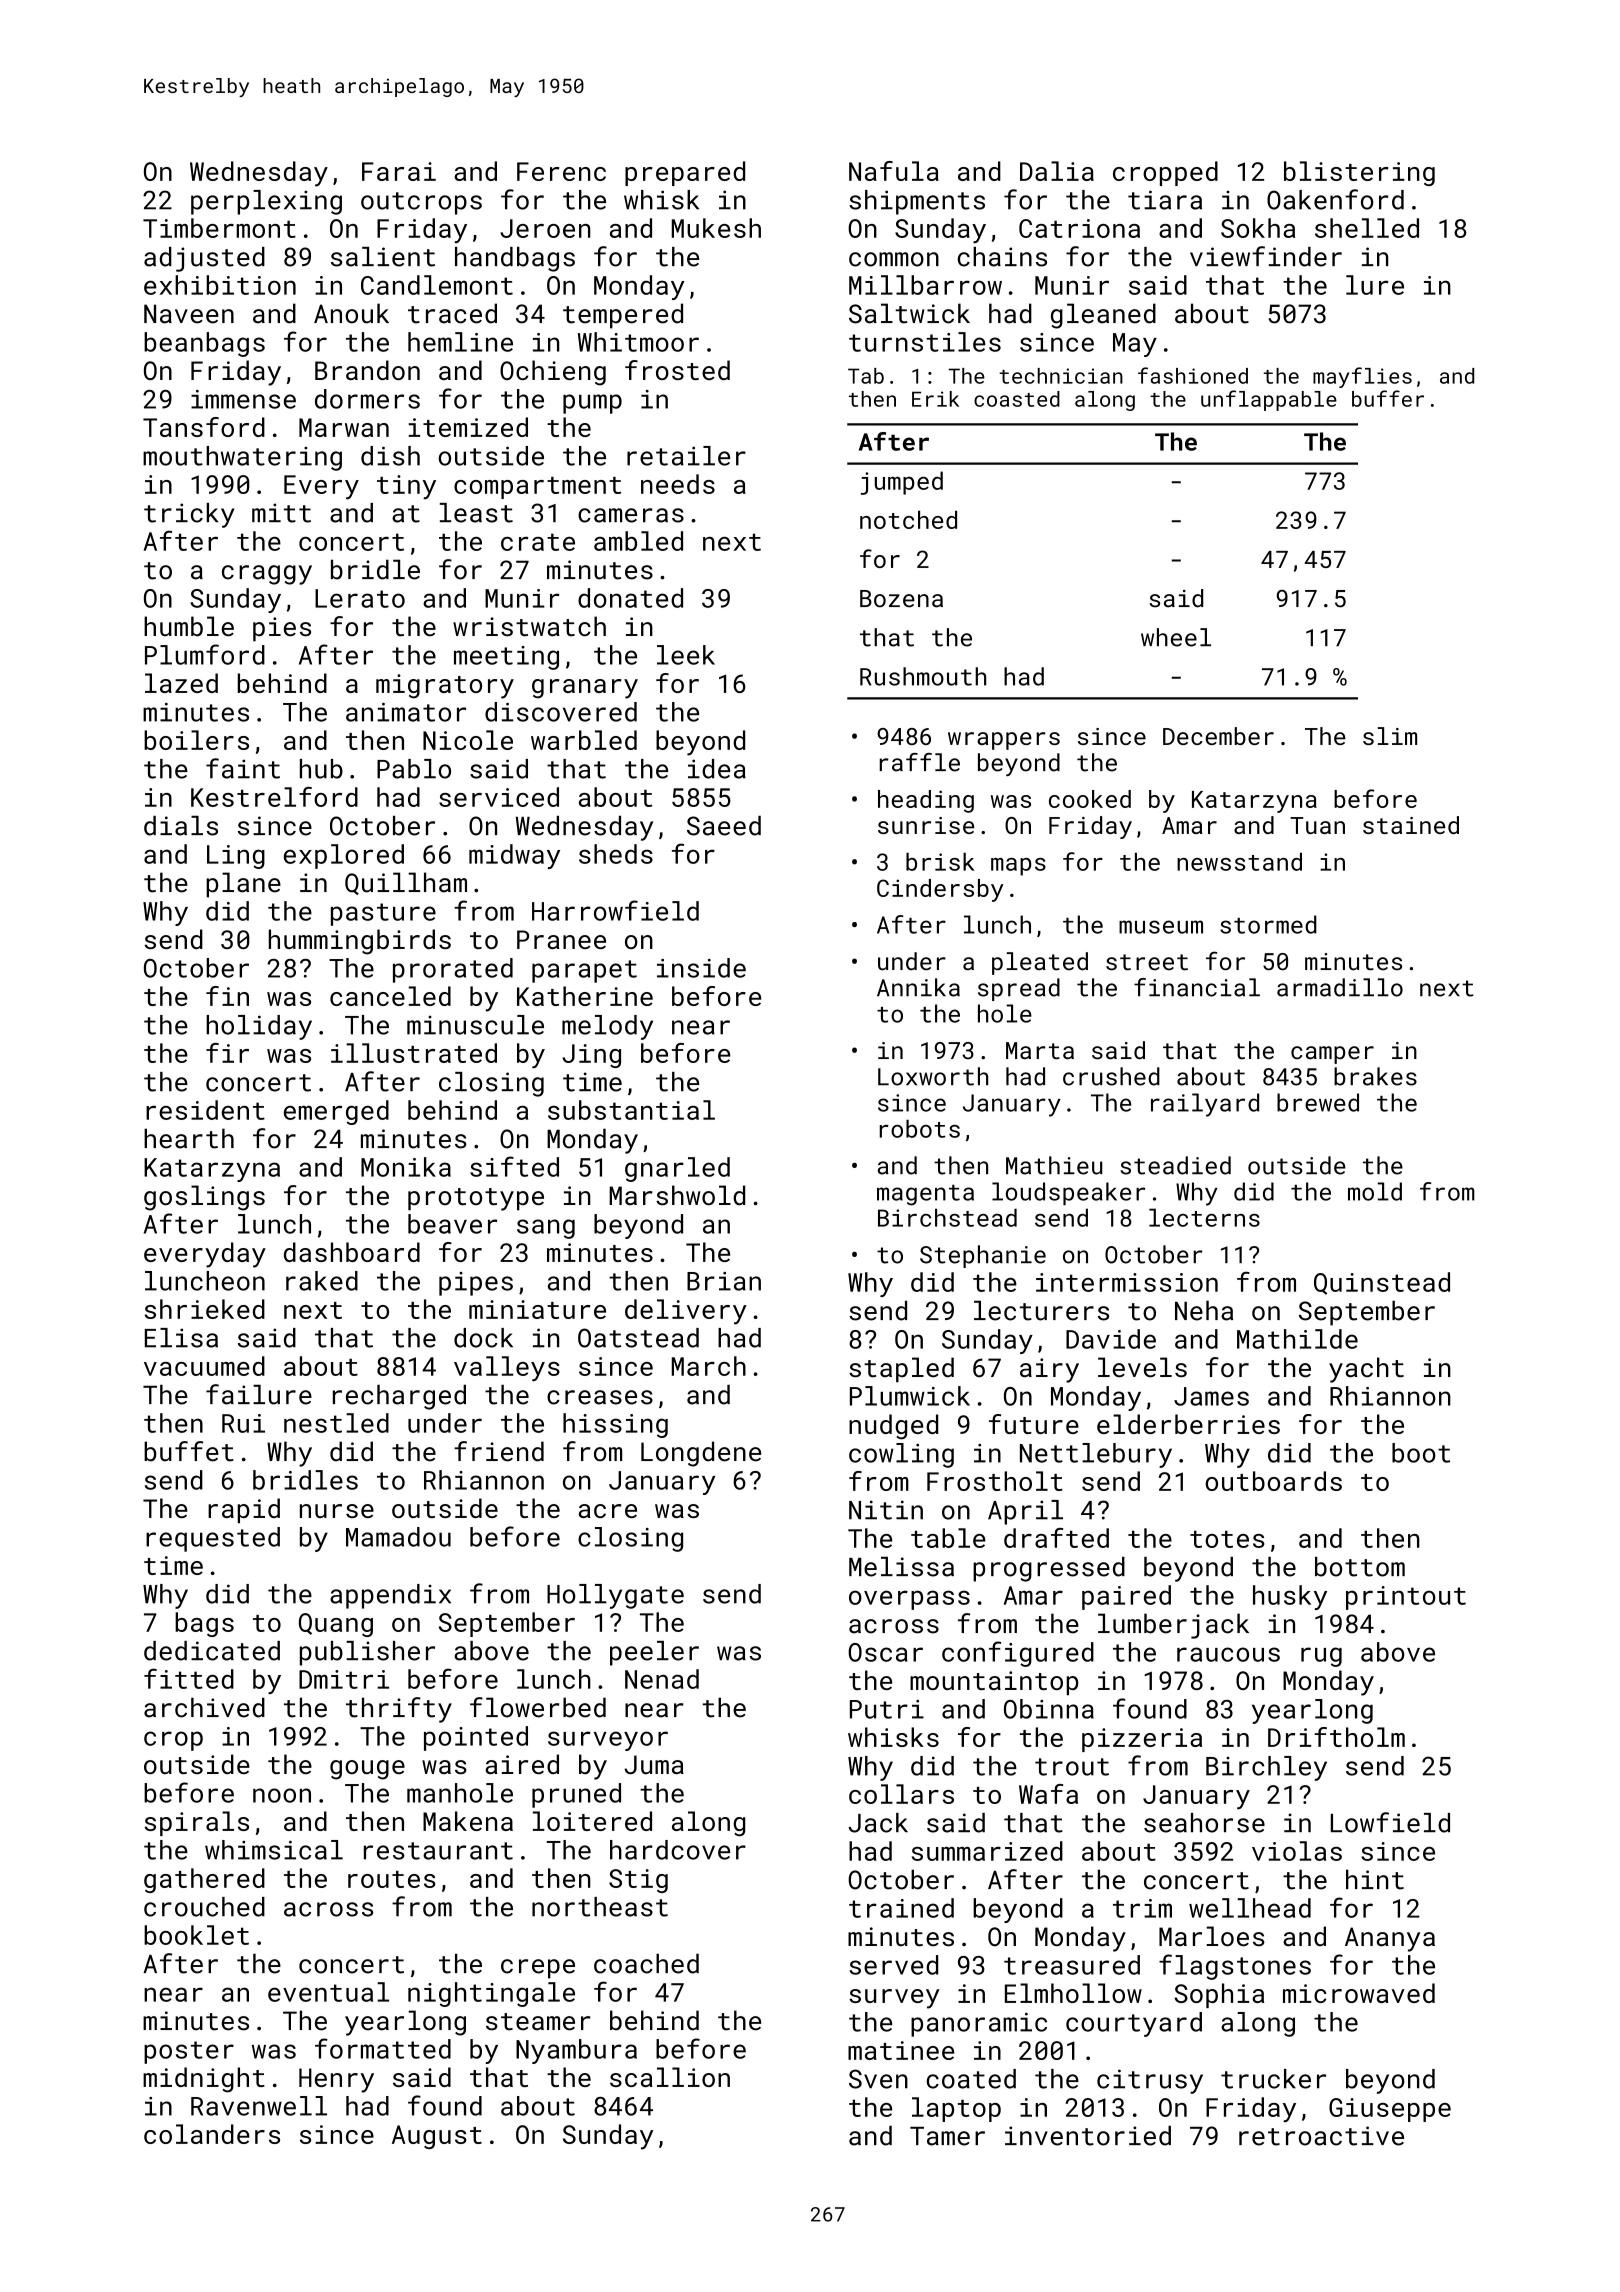 The image size is (1620, 2292). I want to click on airy, so click(1049, 1370).
